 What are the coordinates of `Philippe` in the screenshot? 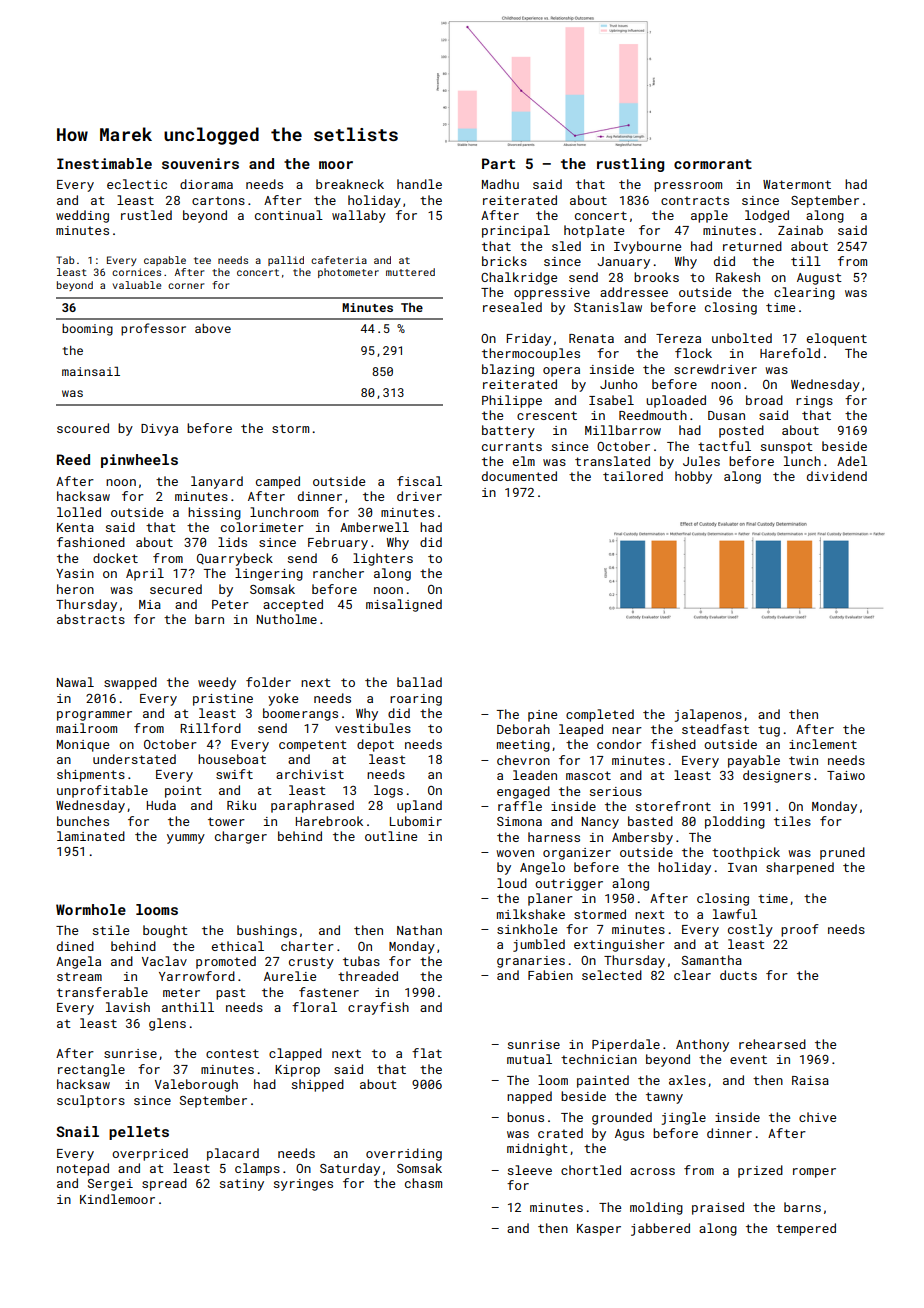 It's located at (512, 401).
